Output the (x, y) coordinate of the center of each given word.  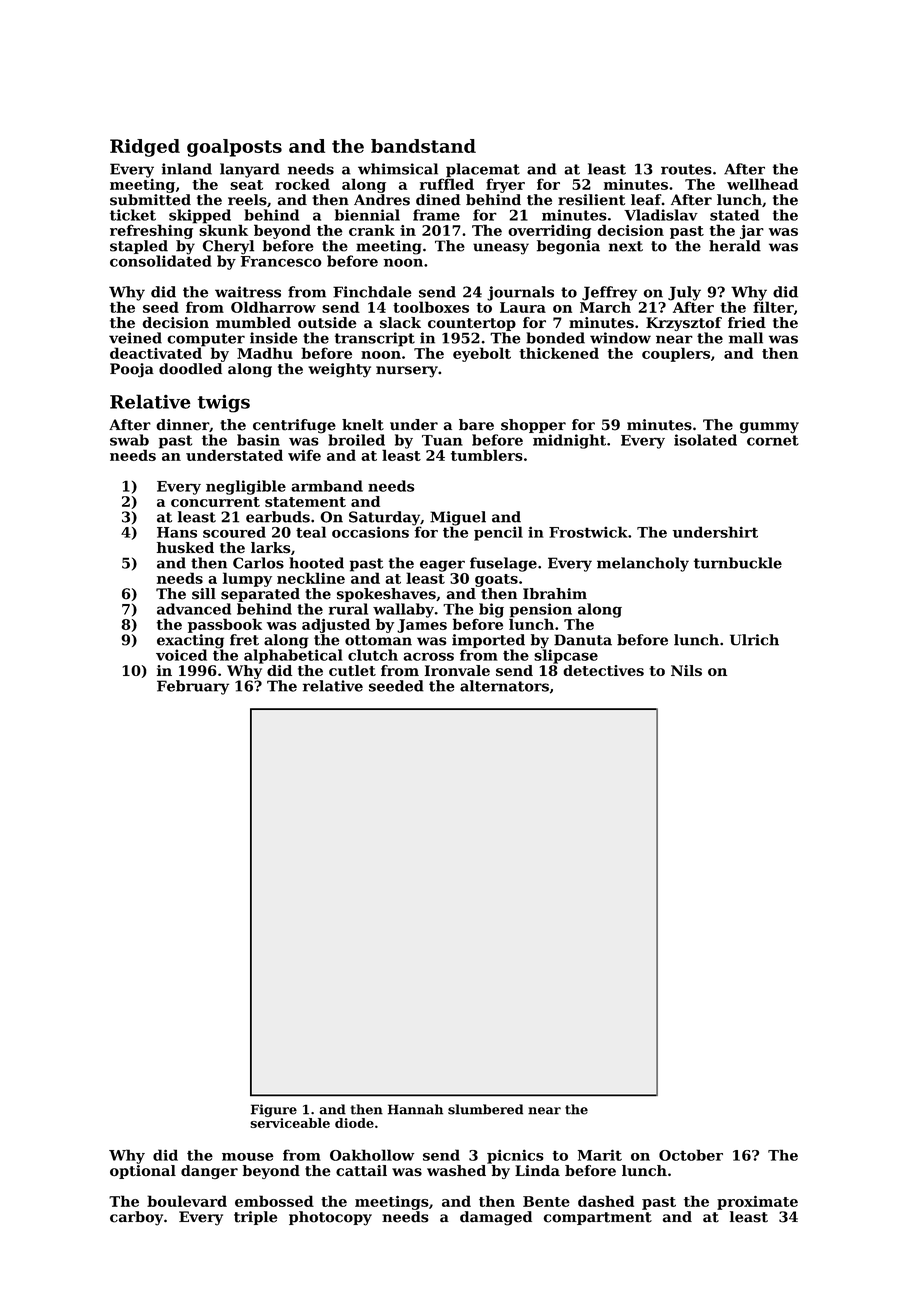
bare (476, 425)
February (193, 687)
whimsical (398, 169)
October (691, 1155)
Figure (274, 1110)
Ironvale (457, 670)
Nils (686, 670)
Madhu (265, 353)
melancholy (643, 564)
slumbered (485, 1109)
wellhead (762, 184)
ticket (133, 215)
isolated (705, 440)
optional (143, 1172)
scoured (234, 532)
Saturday (384, 518)
